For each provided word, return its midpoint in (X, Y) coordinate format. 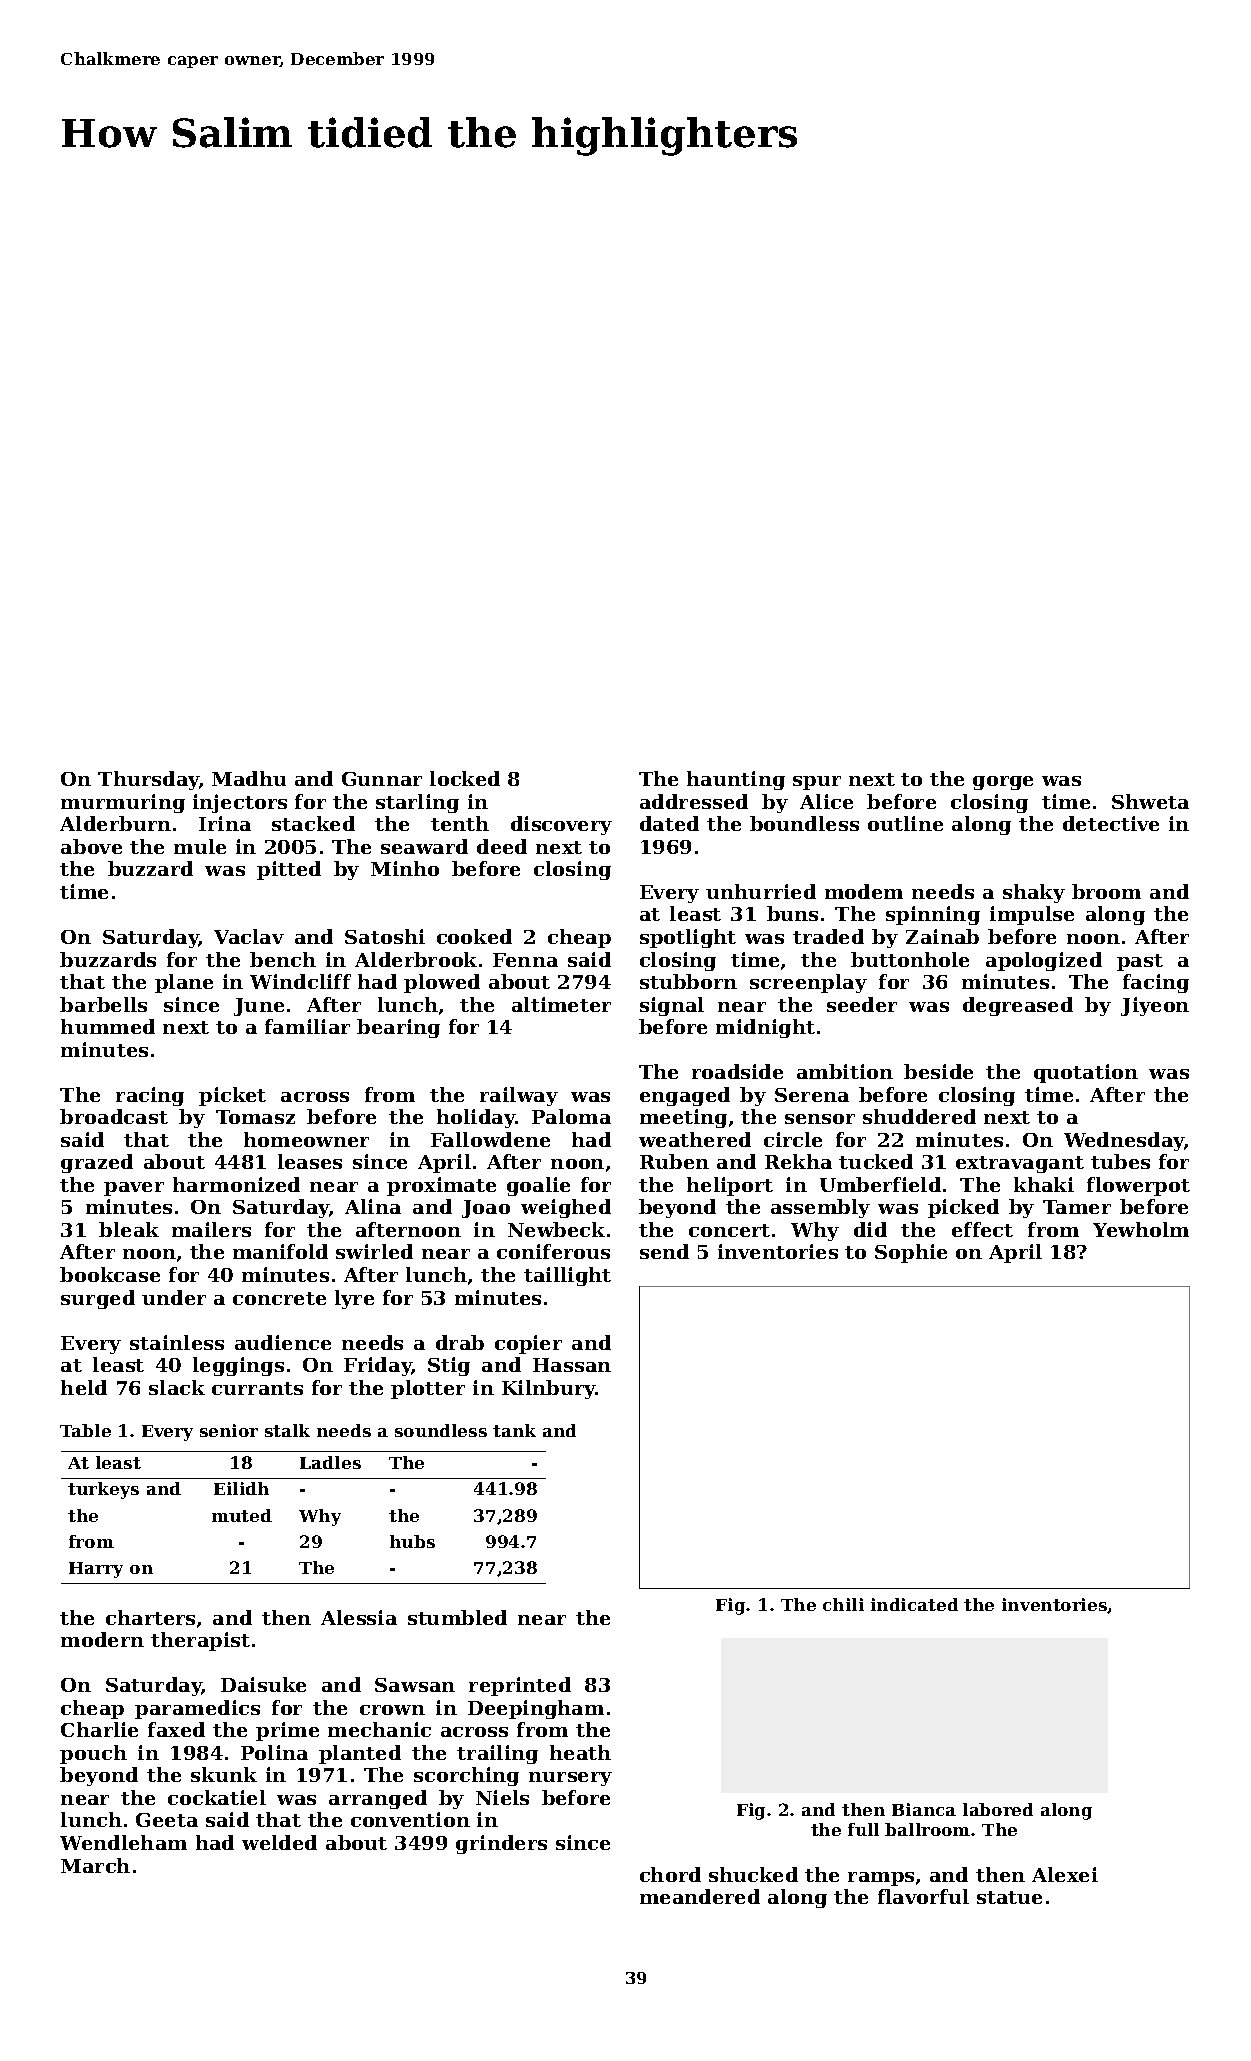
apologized (1044, 961)
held (84, 1387)
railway (519, 1096)
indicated (914, 1604)
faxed (176, 1729)
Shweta (1150, 801)
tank (514, 1430)
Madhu (249, 778)
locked (465, 778)
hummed (108, 1026)
